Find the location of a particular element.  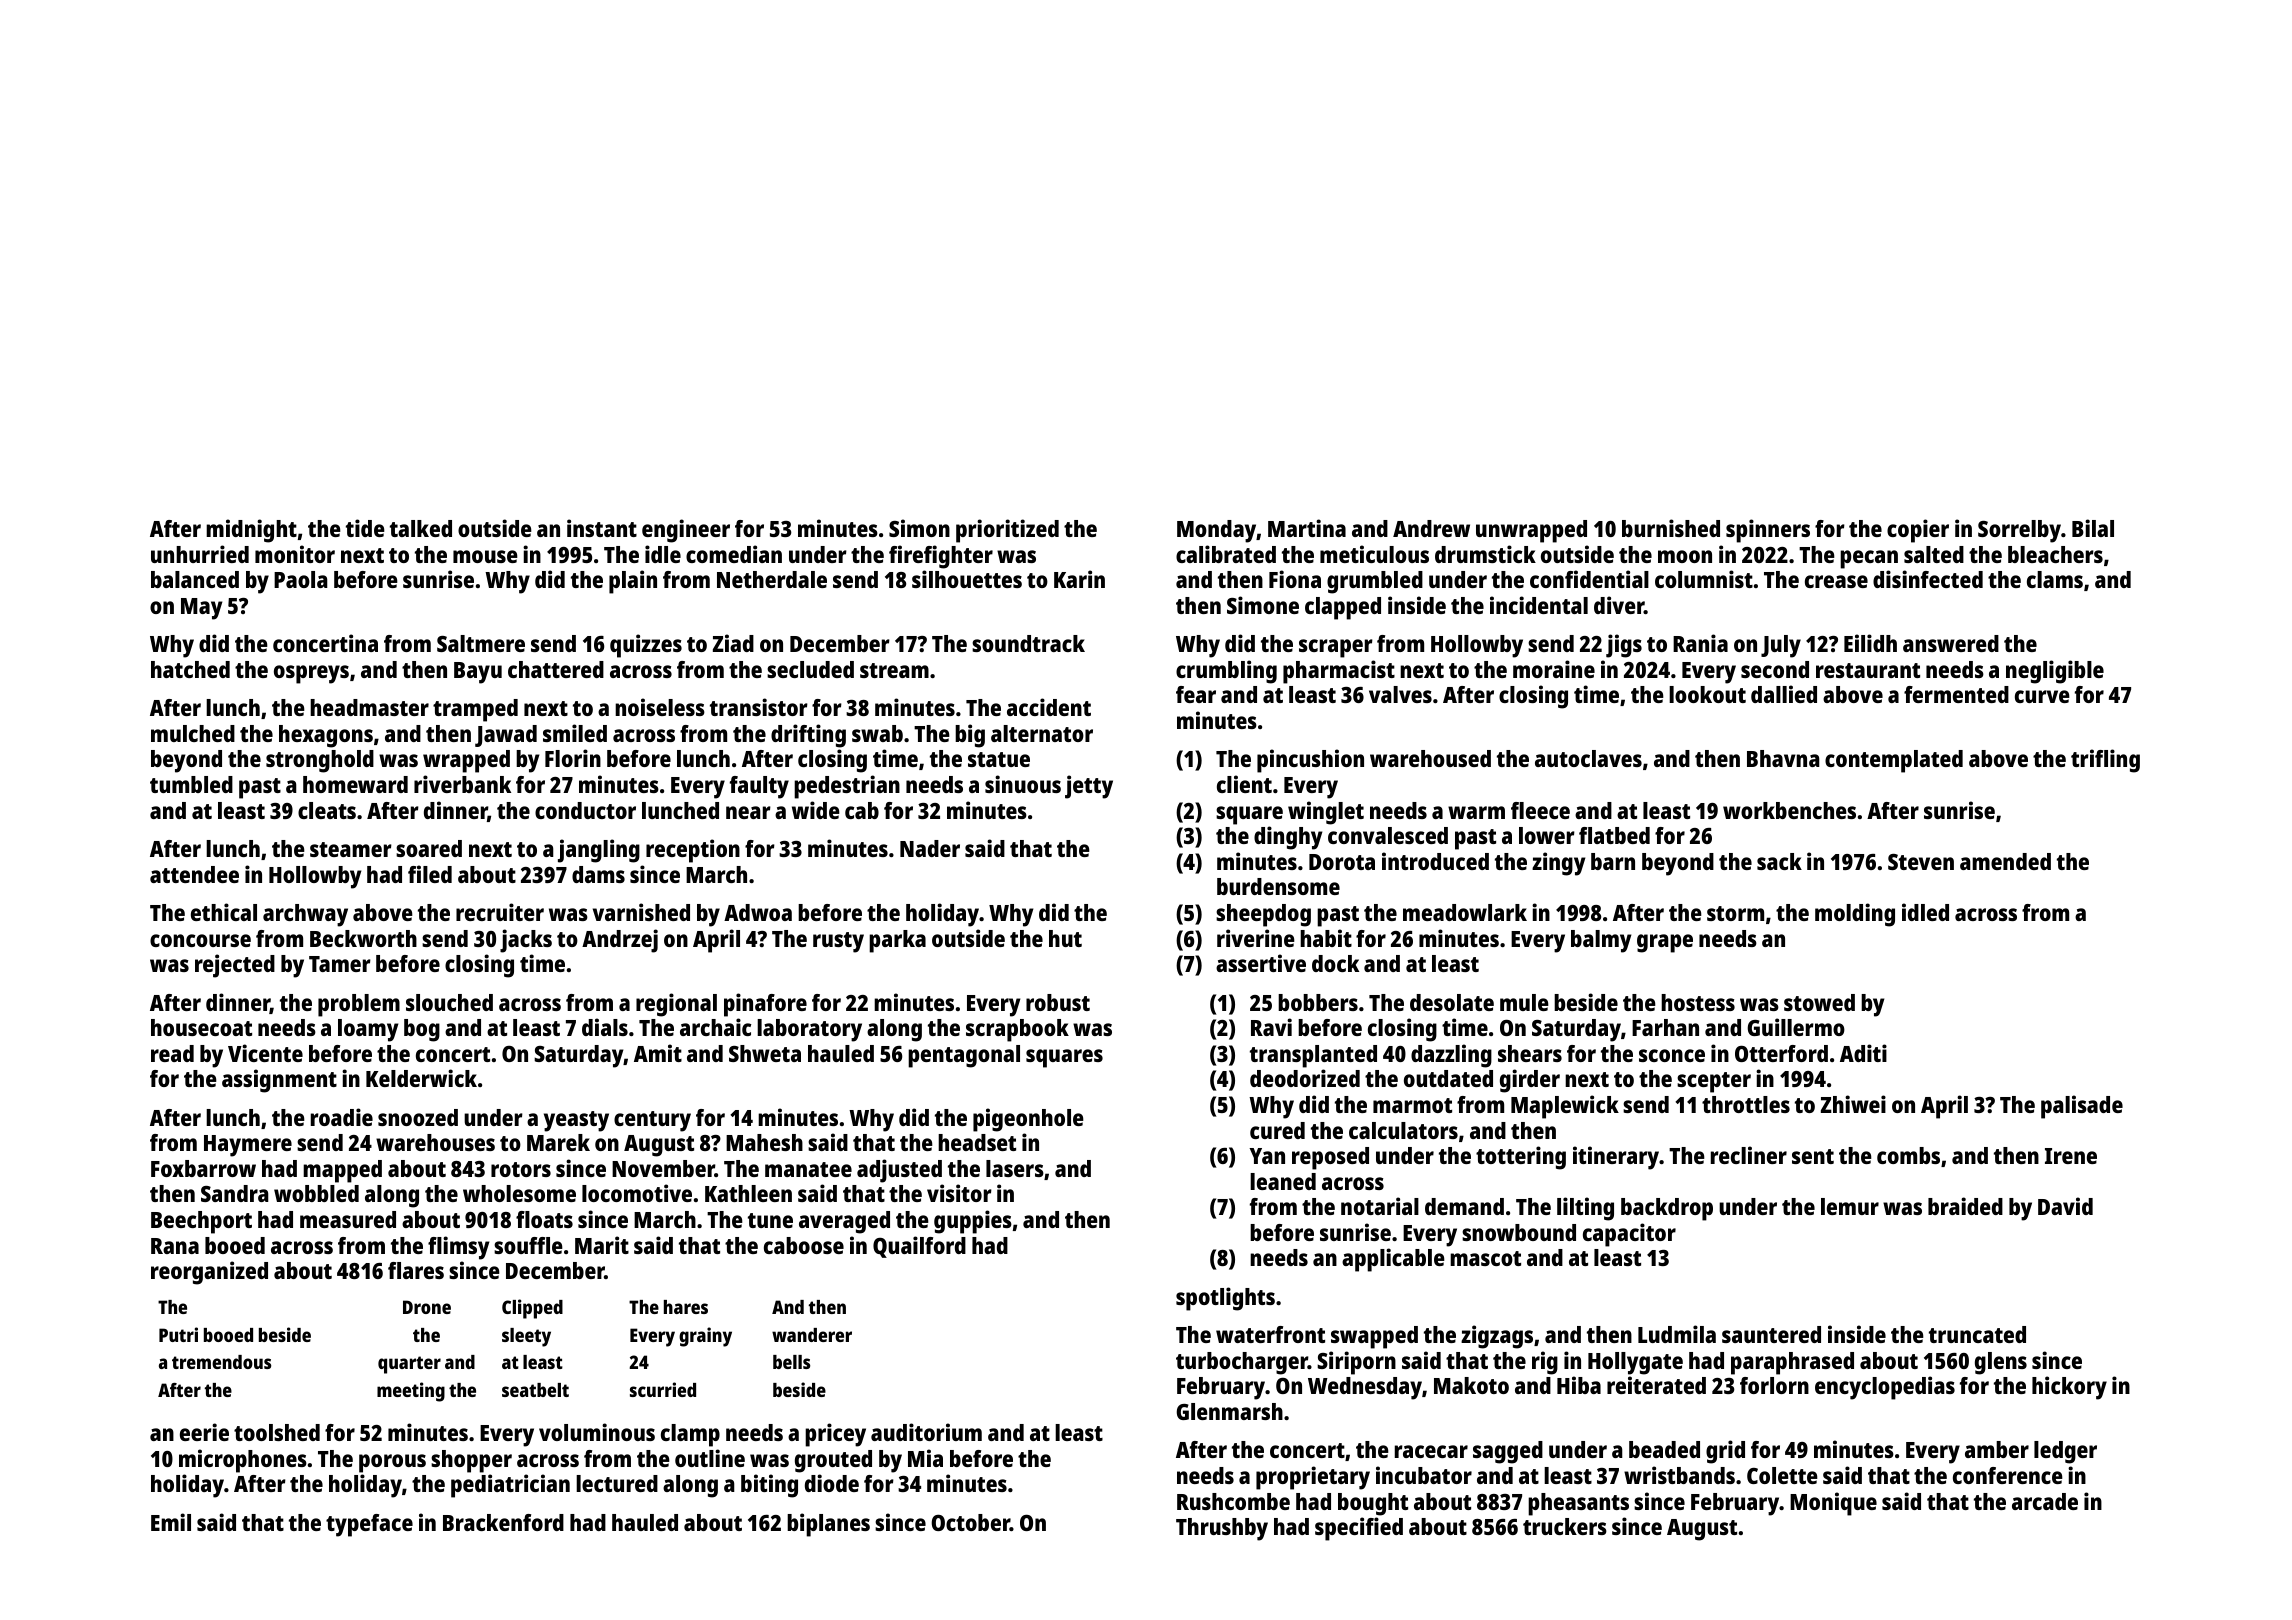

pinafore is located at coordinates (765, 1005).
